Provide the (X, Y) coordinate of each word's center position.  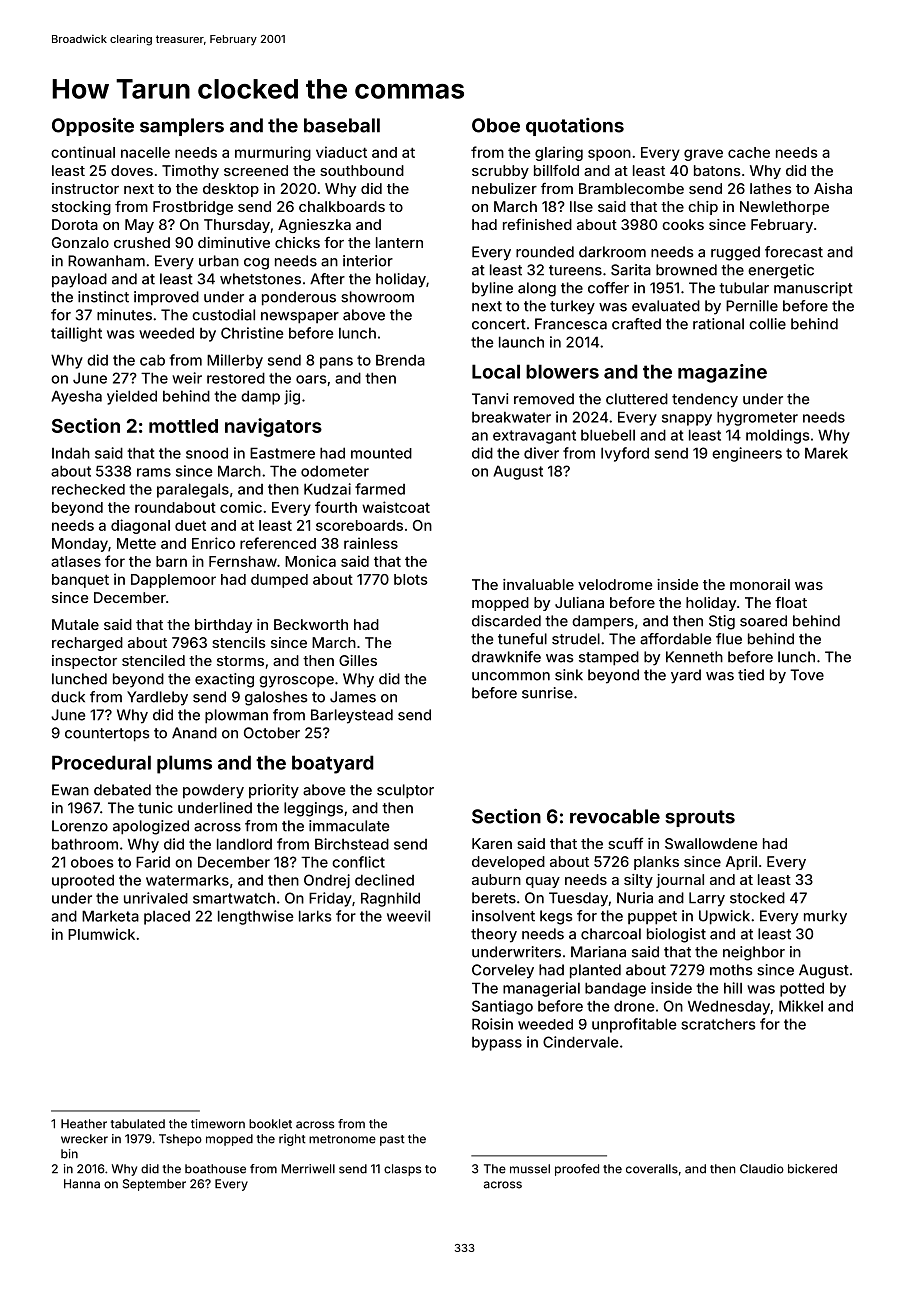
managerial (541, 989)
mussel (530, 1169)
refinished (537, 224)
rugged (735, 253)
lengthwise (255, 917)
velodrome (615, 584)
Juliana (579, 602)
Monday (80, 545)
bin (69, 1154)
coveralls (652, 1169)
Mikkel (801, 1006)
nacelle (145, 152)
